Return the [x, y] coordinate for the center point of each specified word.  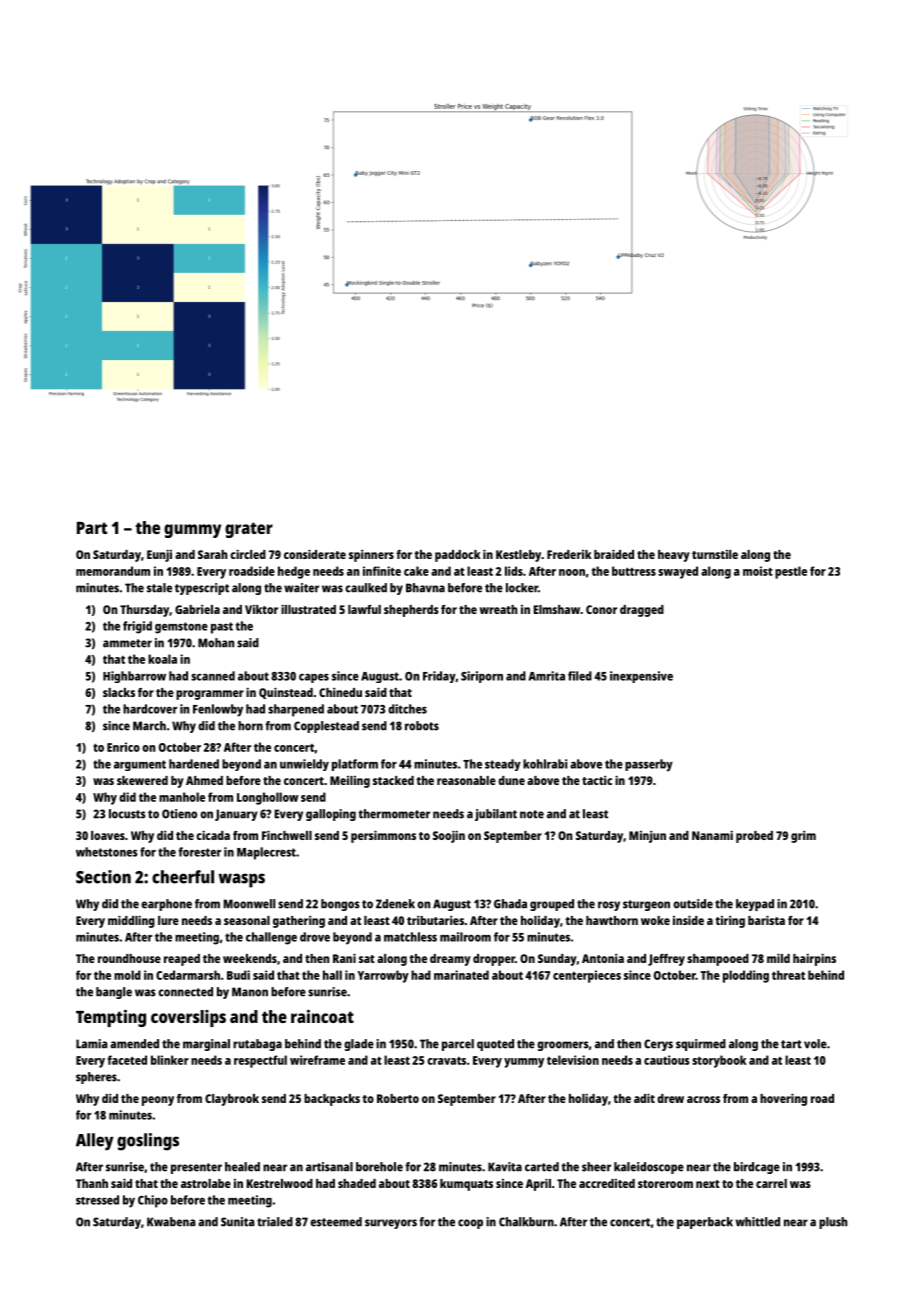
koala [162, 659]
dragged [642, 611]
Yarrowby [383, 976]
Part [92, 528]
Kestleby [518, 556]
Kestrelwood [280, 1183]
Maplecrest [266, 853]
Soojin [449, 836]
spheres [96, 1078]
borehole [379, 1167]
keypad [755, 905]
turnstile [715, 554]
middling [131, 921]
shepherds [411, 611]
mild [778, 958]
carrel [771, 1183]
